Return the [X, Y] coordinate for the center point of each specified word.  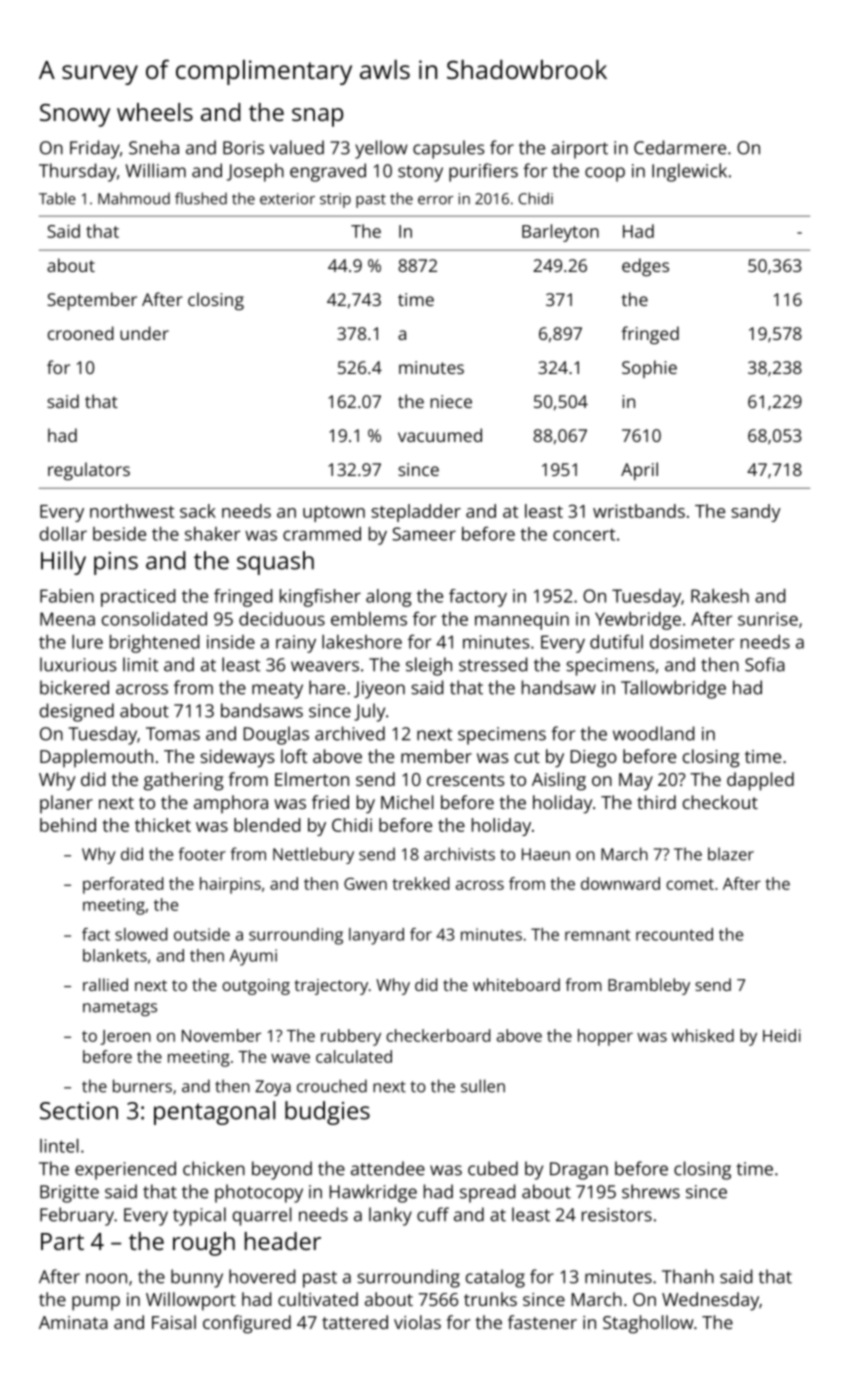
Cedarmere [680, 147]
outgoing [256, 987]
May [636, 782]
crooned [81, 333]
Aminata [73, 1322]
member [436, 756]
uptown [334, 514]
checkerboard [438, 1035]
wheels [155, 112]
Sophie [649, 369]
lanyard [376, 936]
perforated [123, 885]
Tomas [173, 734]
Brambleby [649, 986]
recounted [674, 934]
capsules [448, 149]
